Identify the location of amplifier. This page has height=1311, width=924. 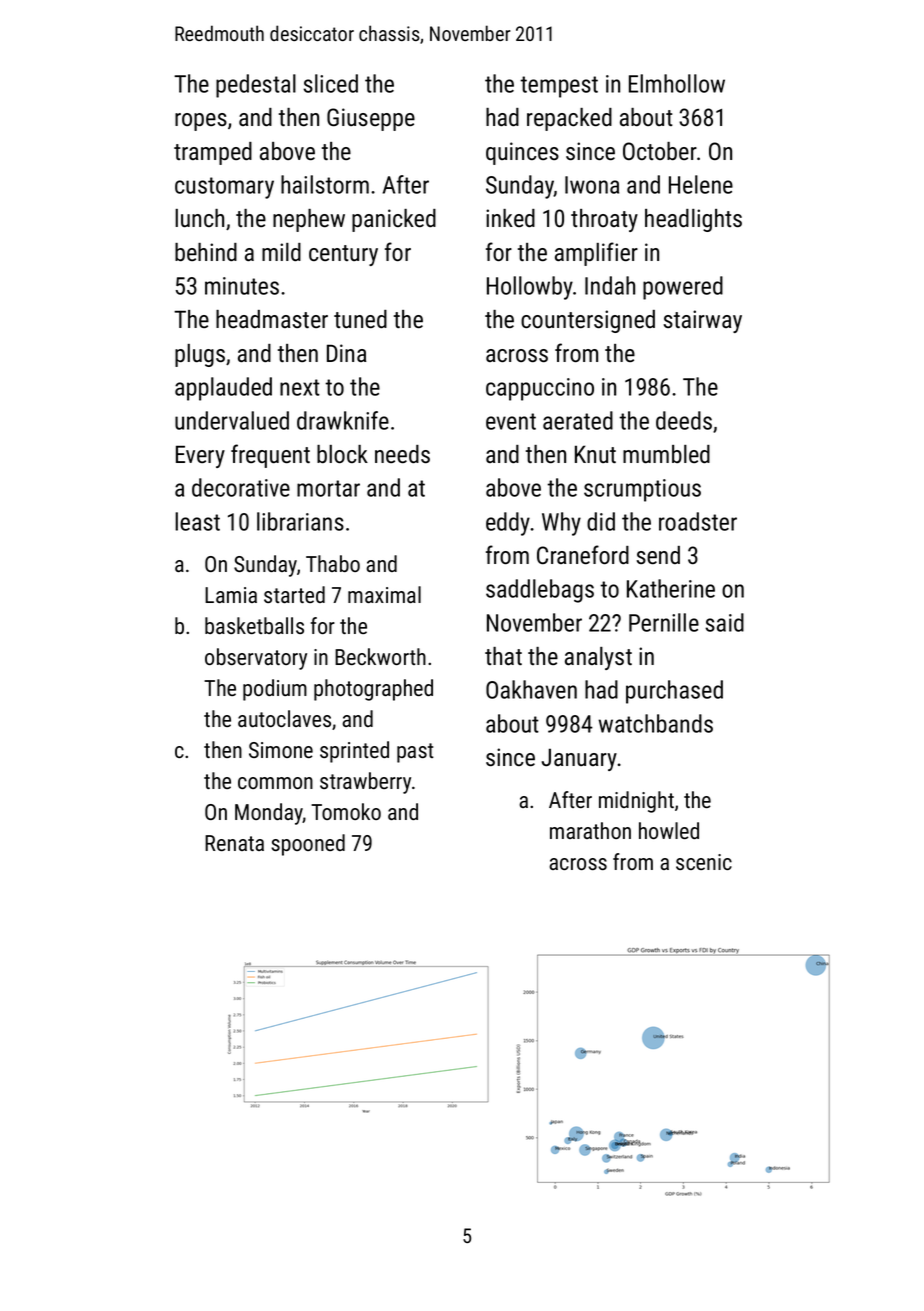
(596, 254).
